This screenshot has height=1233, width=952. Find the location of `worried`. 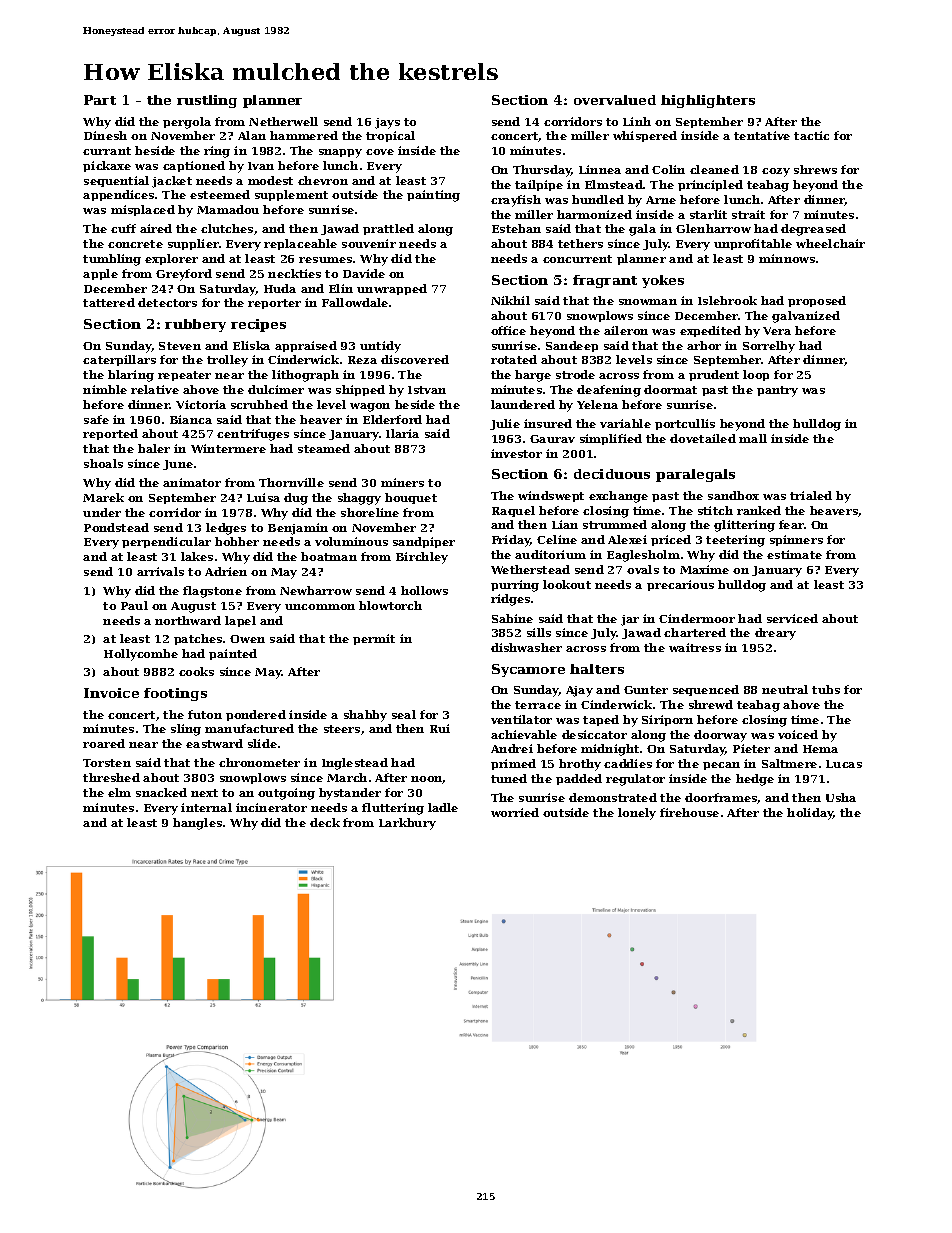

worried is located at coordinates (515, 812).
